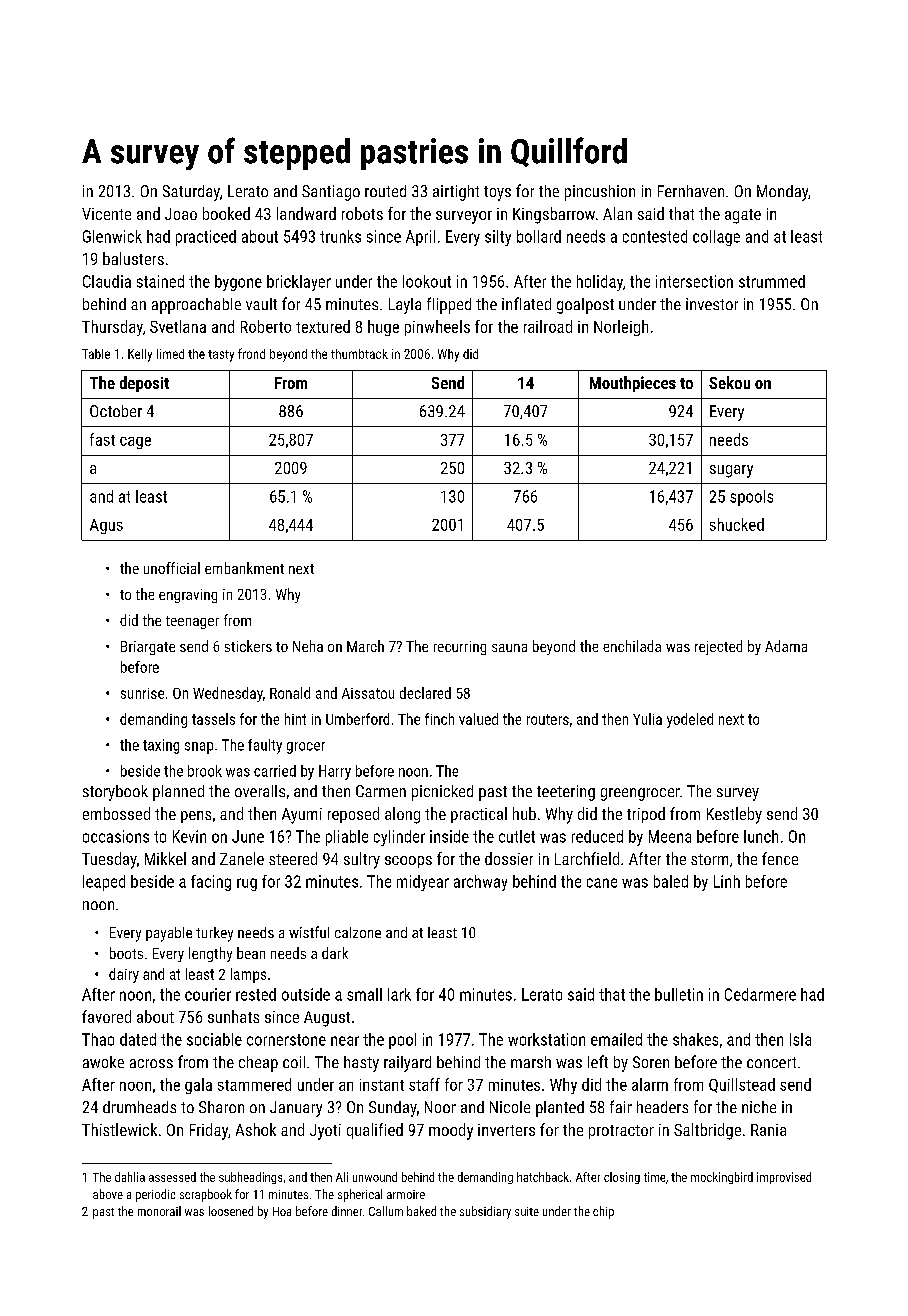  What do you see at coordinates (731, 471) in the screenshot?
I see `sugary` at bounding box center [731, 471].
